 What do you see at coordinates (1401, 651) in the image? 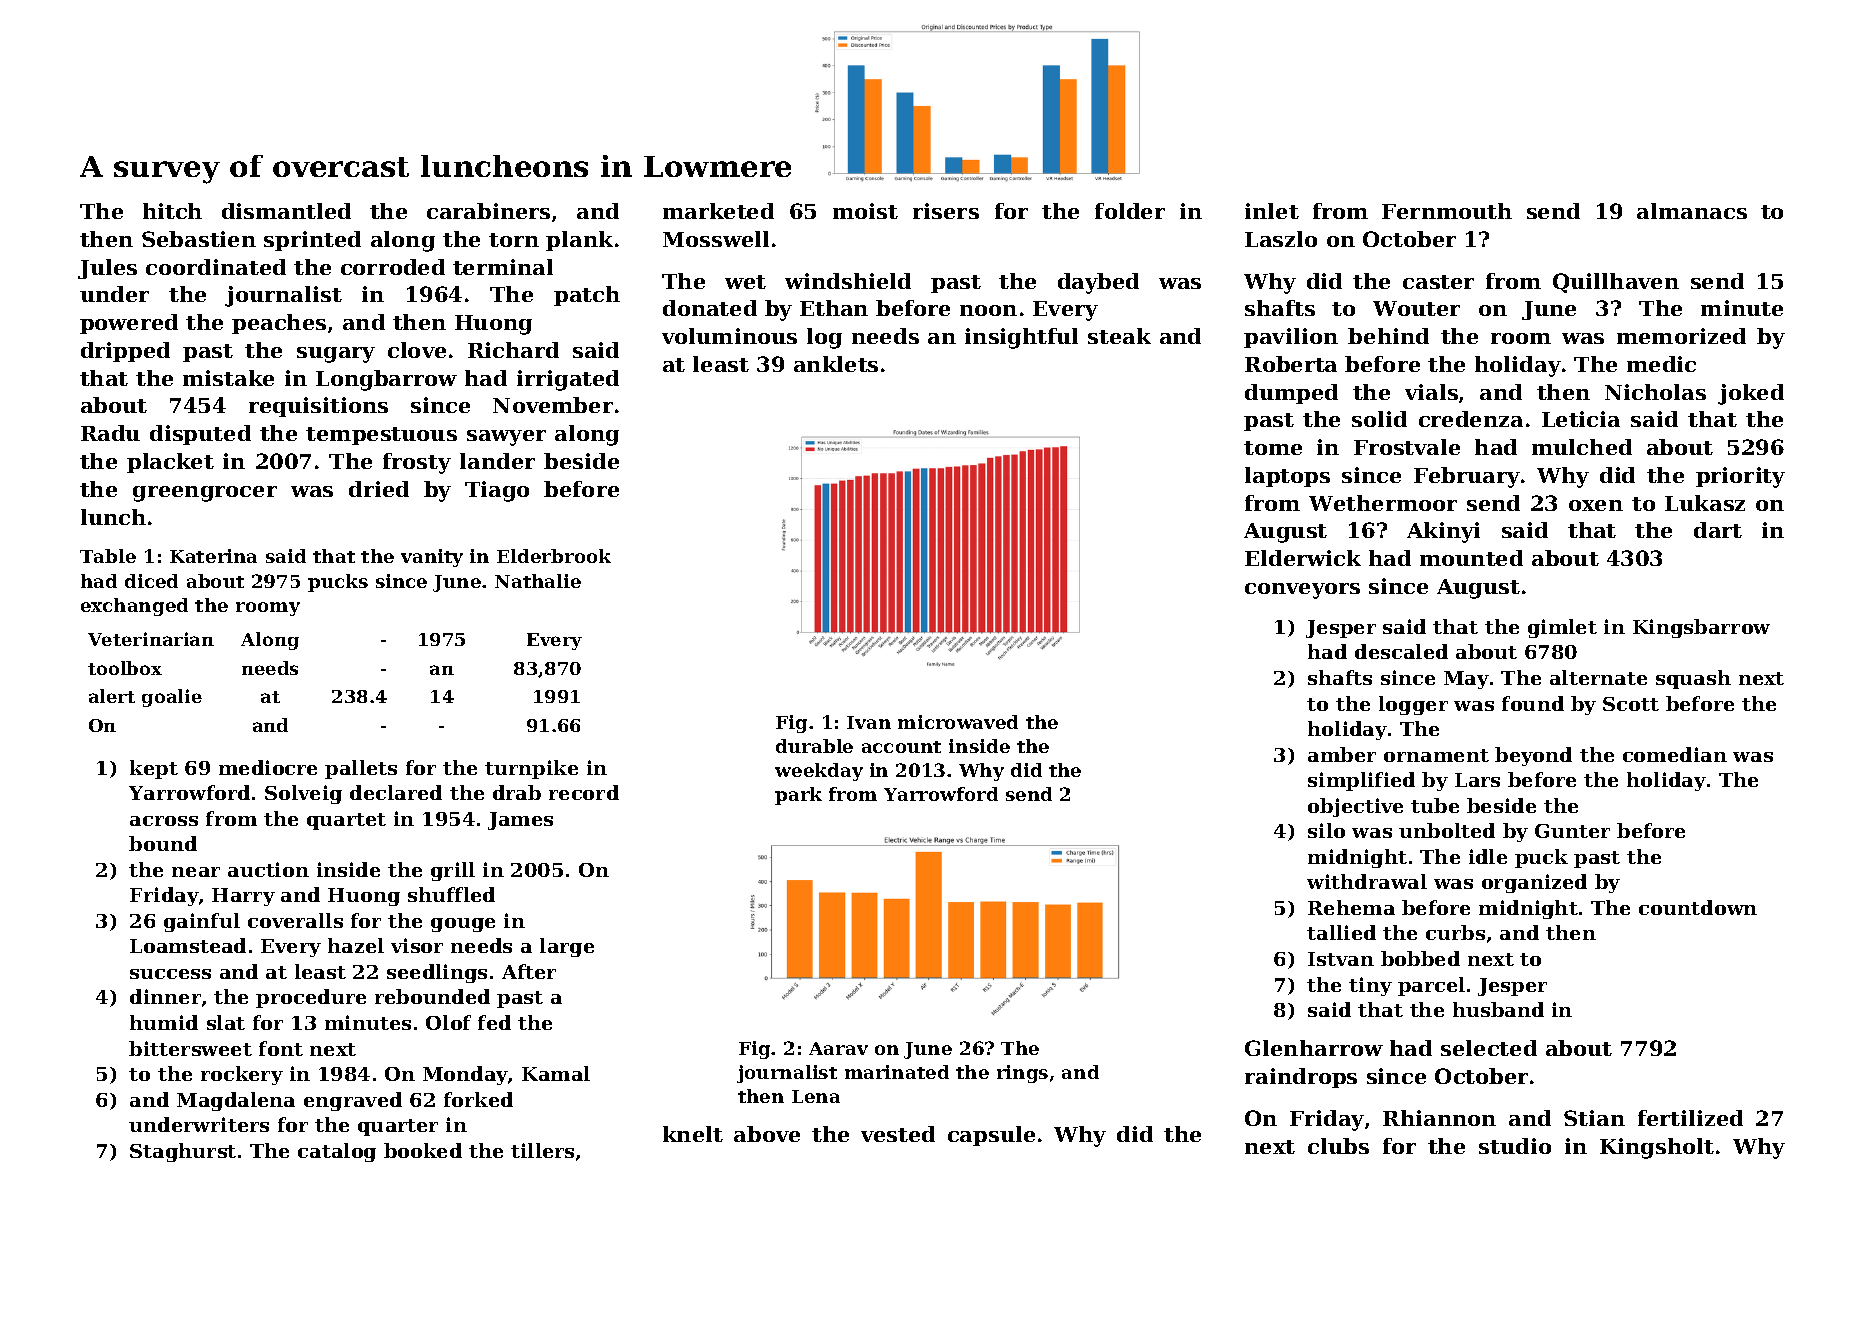
I see `descaled` at bounding box center [1401, 651].
